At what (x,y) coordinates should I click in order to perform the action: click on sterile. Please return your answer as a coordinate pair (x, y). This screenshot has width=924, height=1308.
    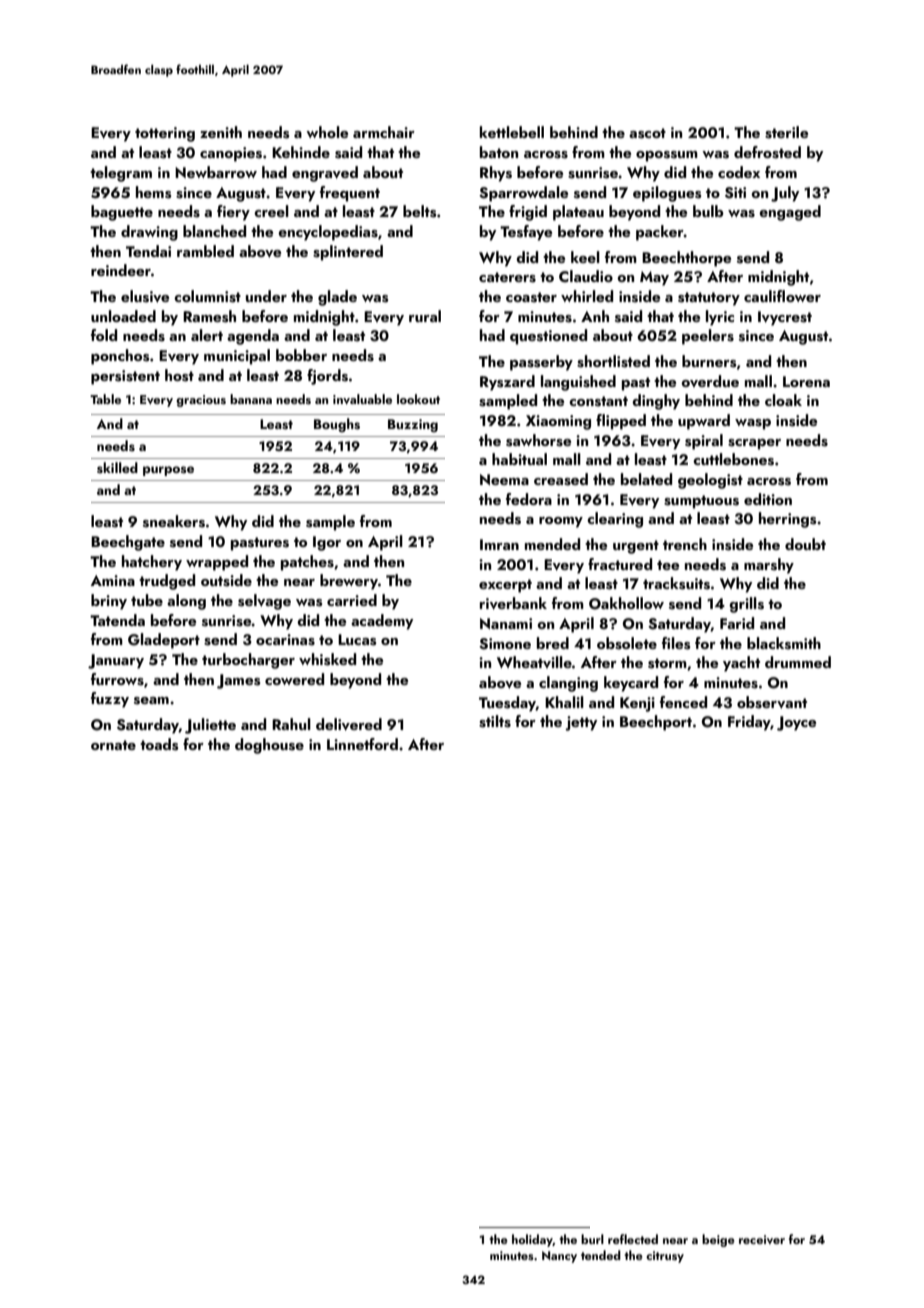
    Looking at the image, I should click on (786, 132).
